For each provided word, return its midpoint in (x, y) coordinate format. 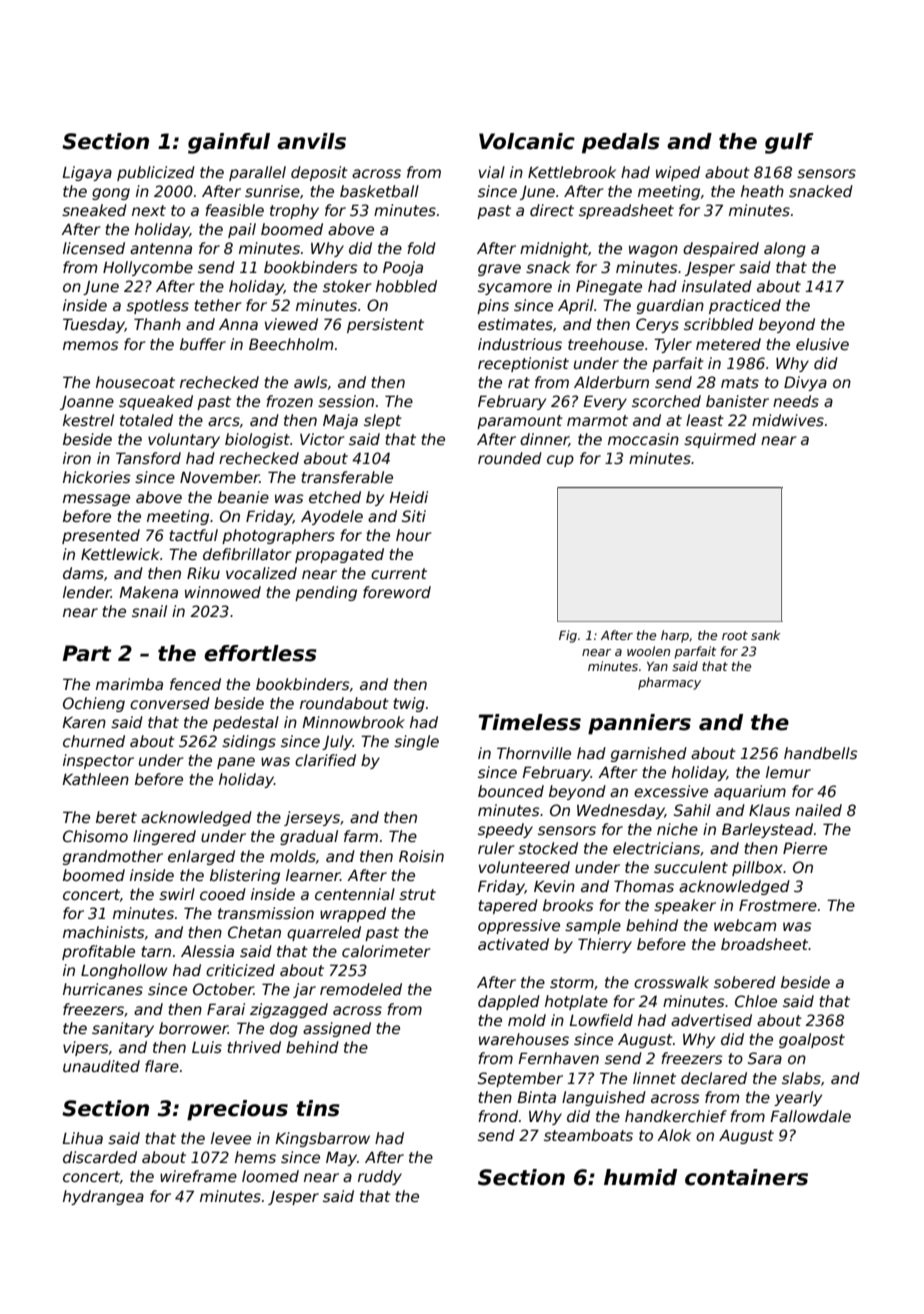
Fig (568, 636)
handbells (821, 753)
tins (318, 1108)
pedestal (246, 723)
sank (765, 635)
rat (519, 382)
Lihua (82, 1138)
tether (218, 305)
